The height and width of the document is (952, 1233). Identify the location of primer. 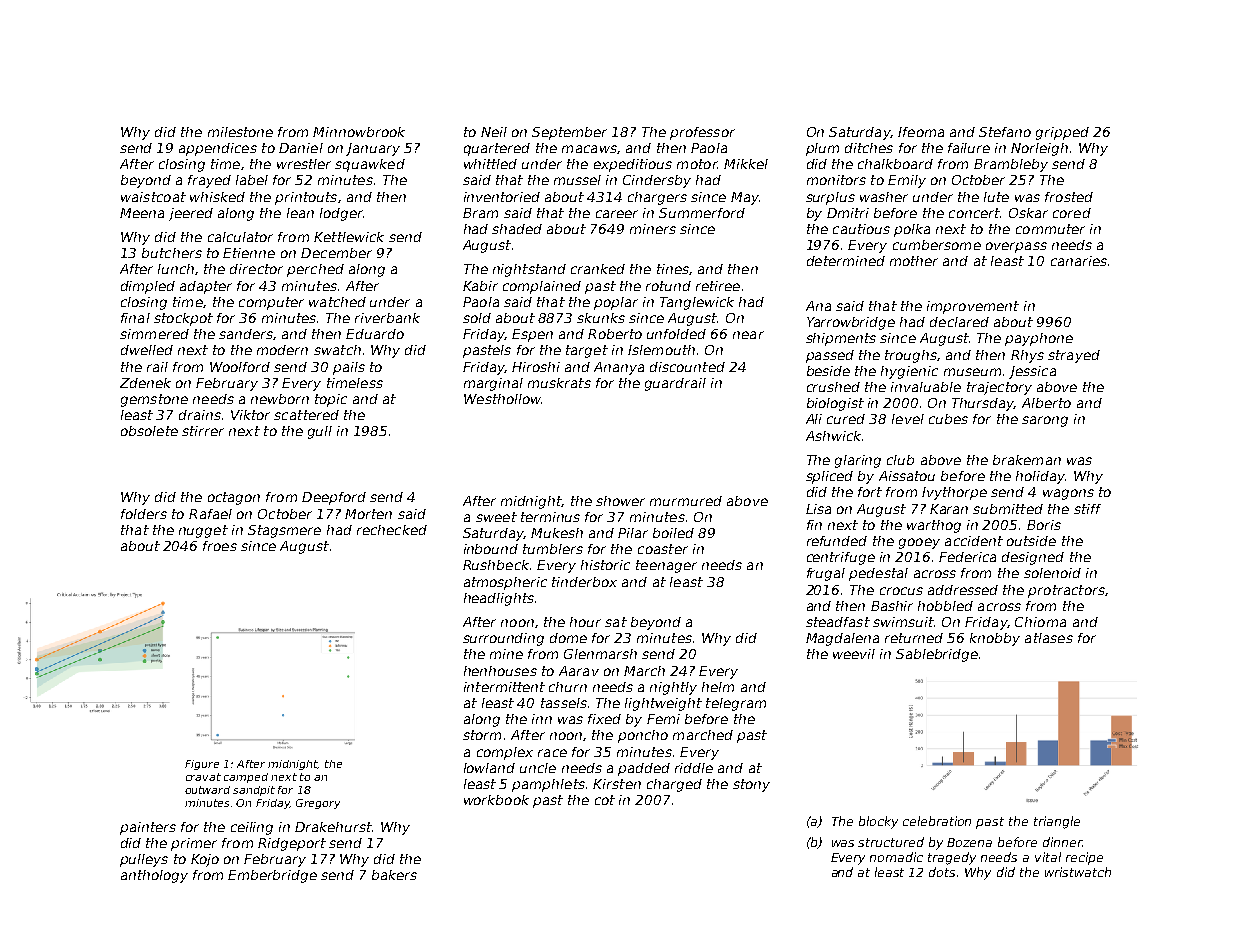
(194, 844).
